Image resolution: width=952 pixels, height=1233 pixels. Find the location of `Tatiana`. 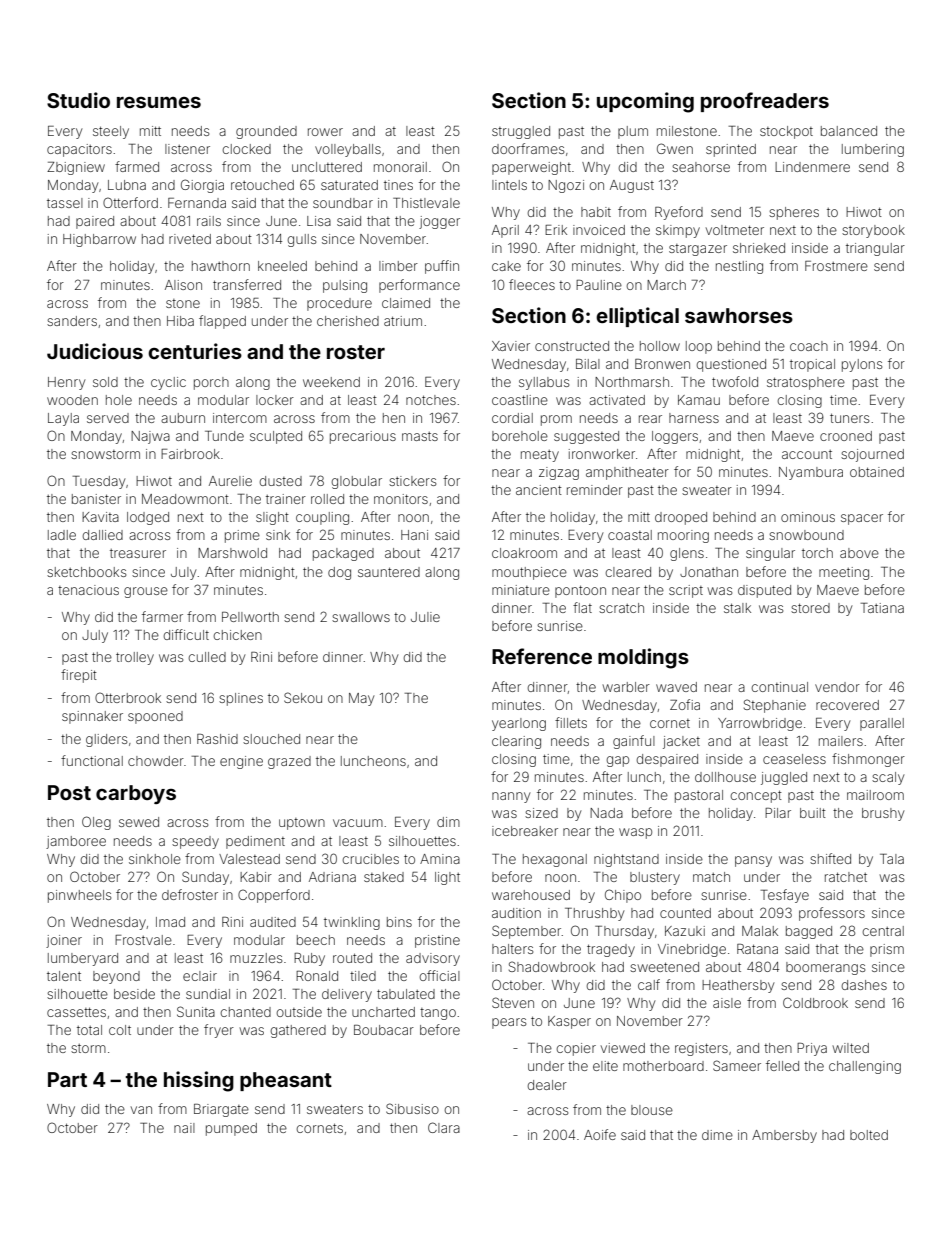

Tatiana is located at coordinates (882, 608).
